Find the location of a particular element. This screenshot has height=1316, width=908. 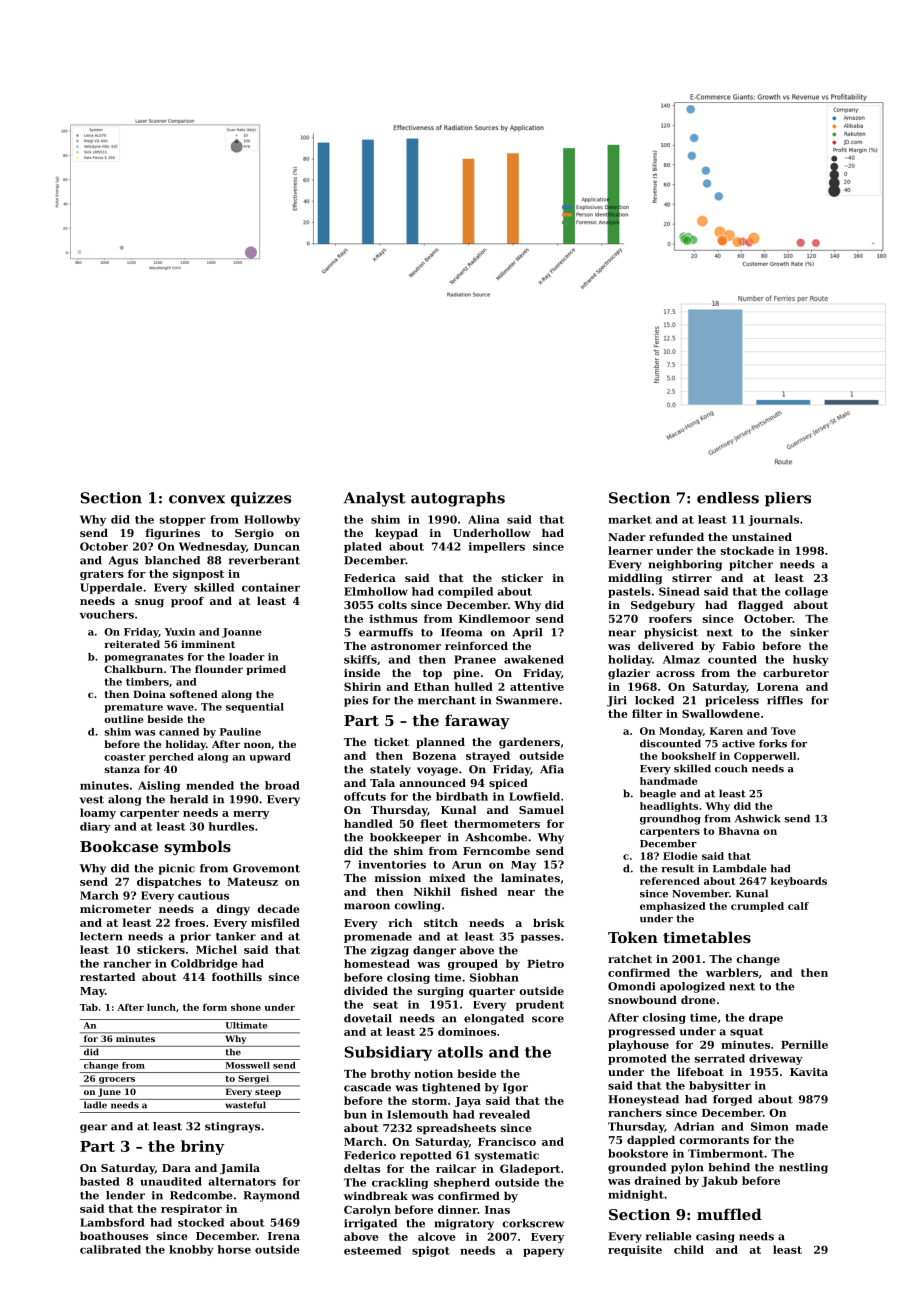

boathouses is located at coordinates (114, 1235).
